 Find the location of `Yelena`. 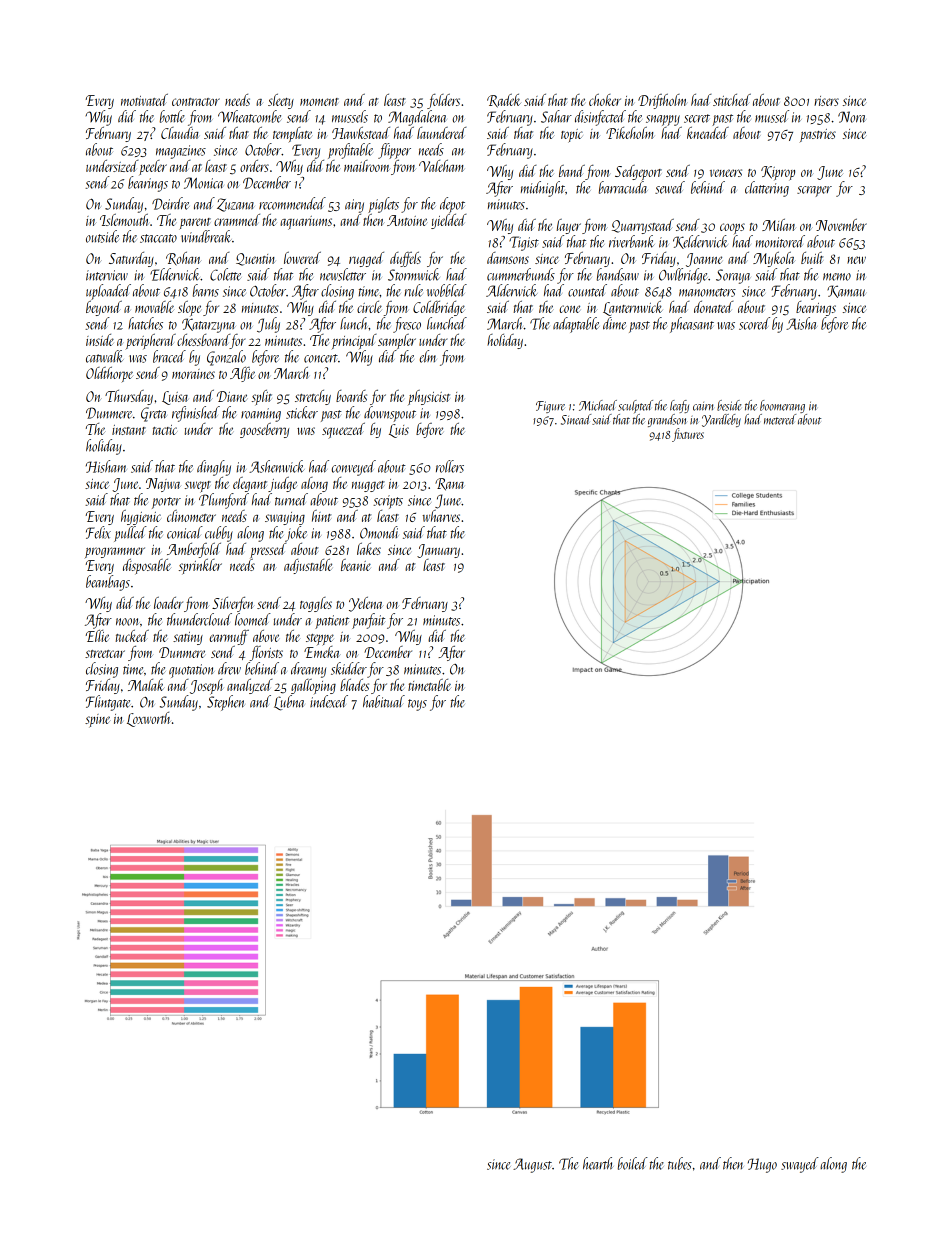

Yelena is located at coordinates (366, 604).
